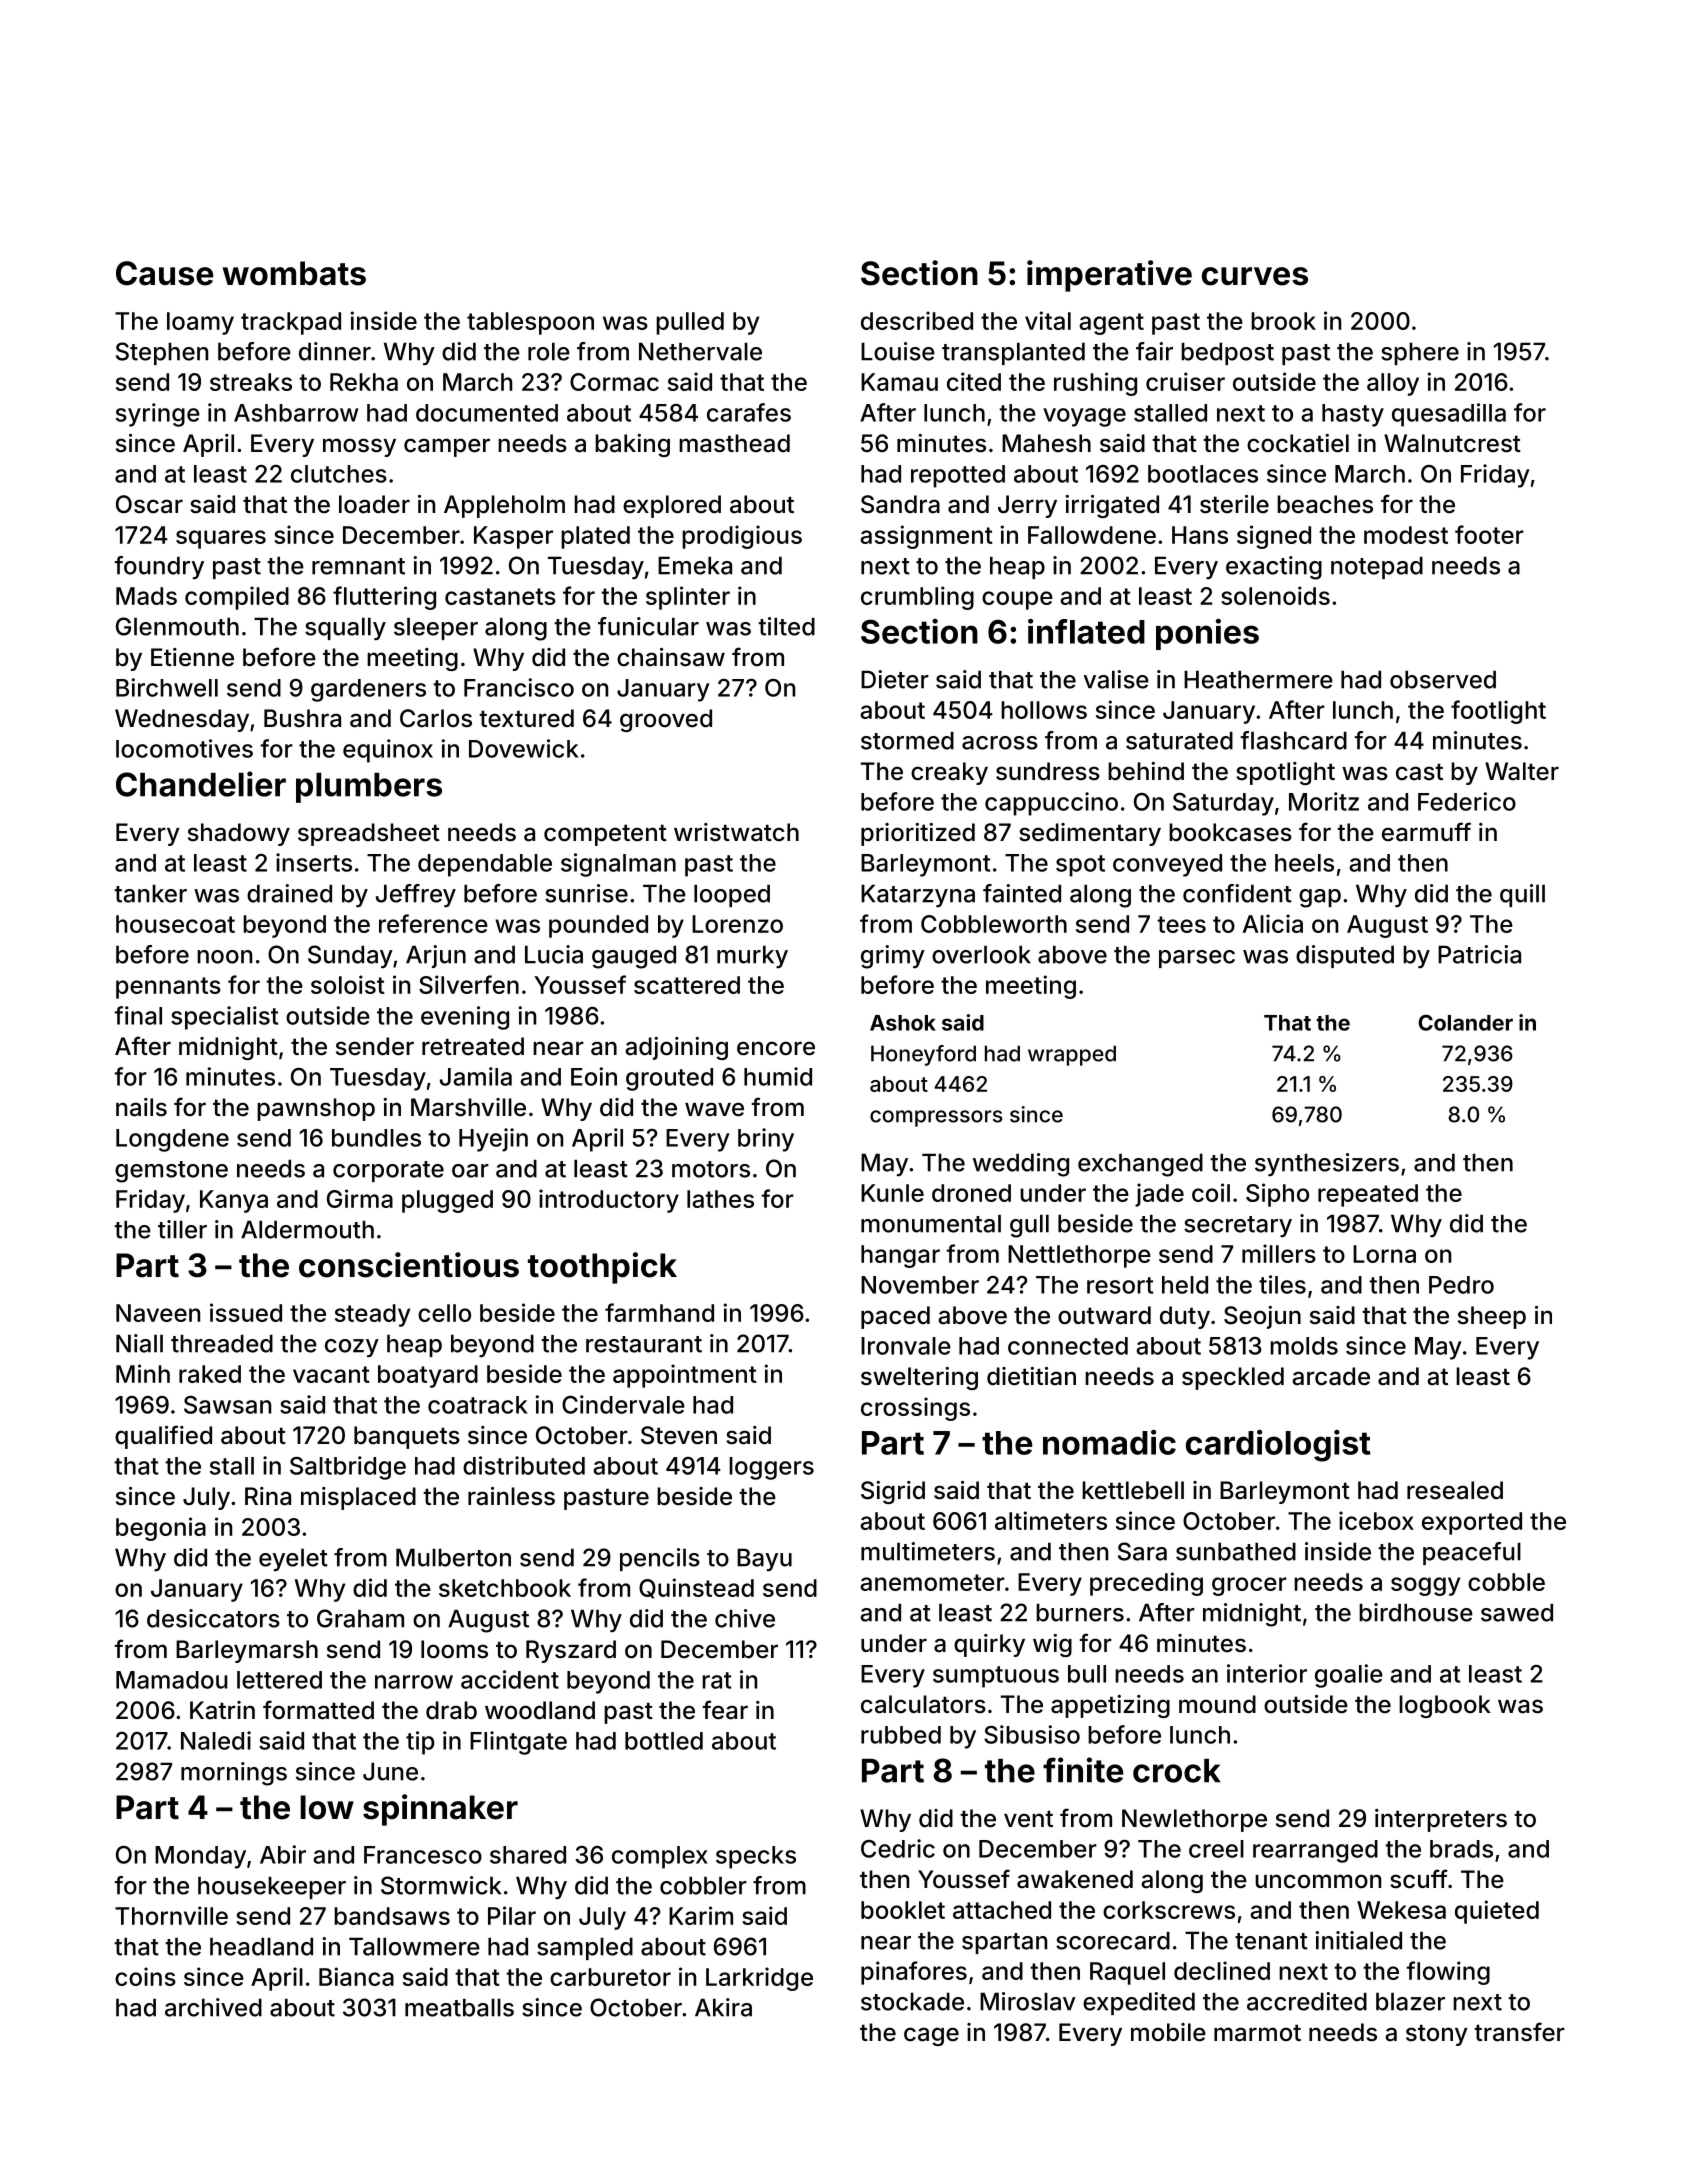 The width and height of the screenshot is (1683, 2178). I want to click on stockade, so click(912, 2001).
